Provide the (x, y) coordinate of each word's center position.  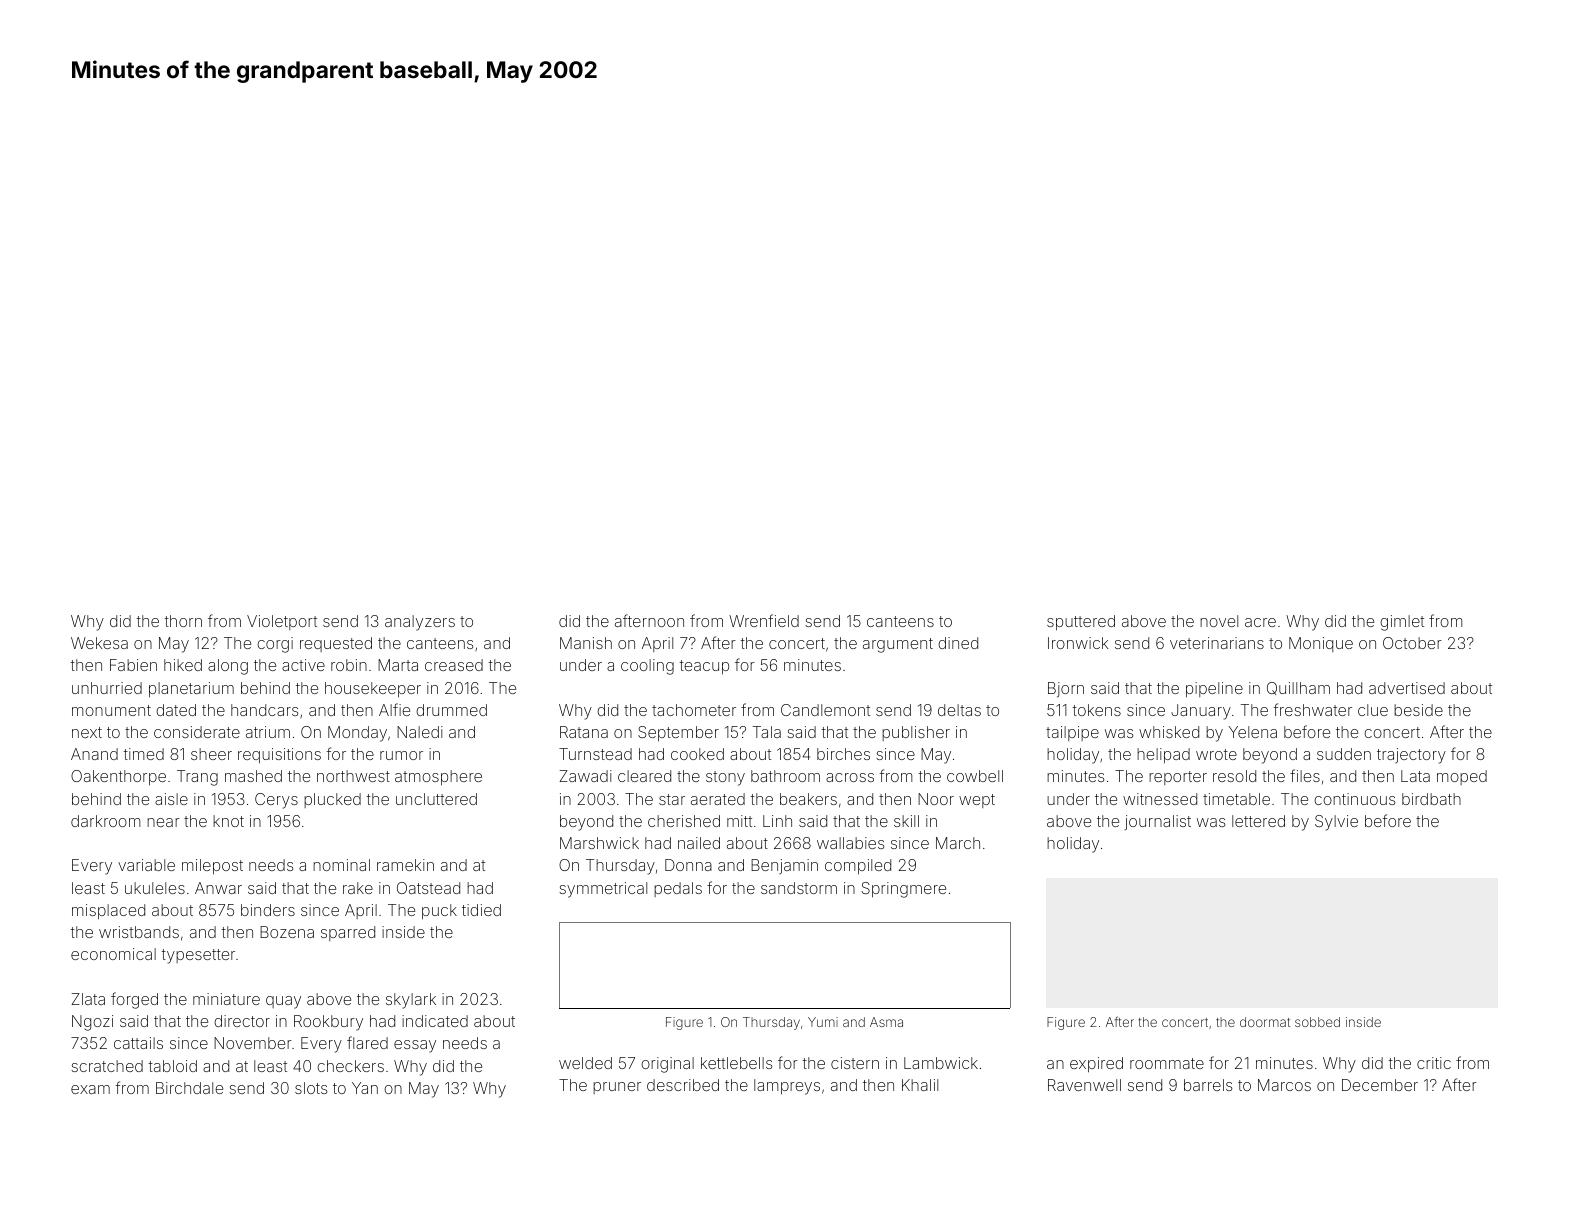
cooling (647, 667)
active (303, 665)
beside (1418, 710)
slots (311, 1088)
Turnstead (595, 754)
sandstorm (799, 888)
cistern (855, 1063)
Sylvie (1336, 823)
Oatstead (428, 888)
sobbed (1317, 1022)
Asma (886, 1022)
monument (111, 710)
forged (134, 1000)
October (1412, 643)
